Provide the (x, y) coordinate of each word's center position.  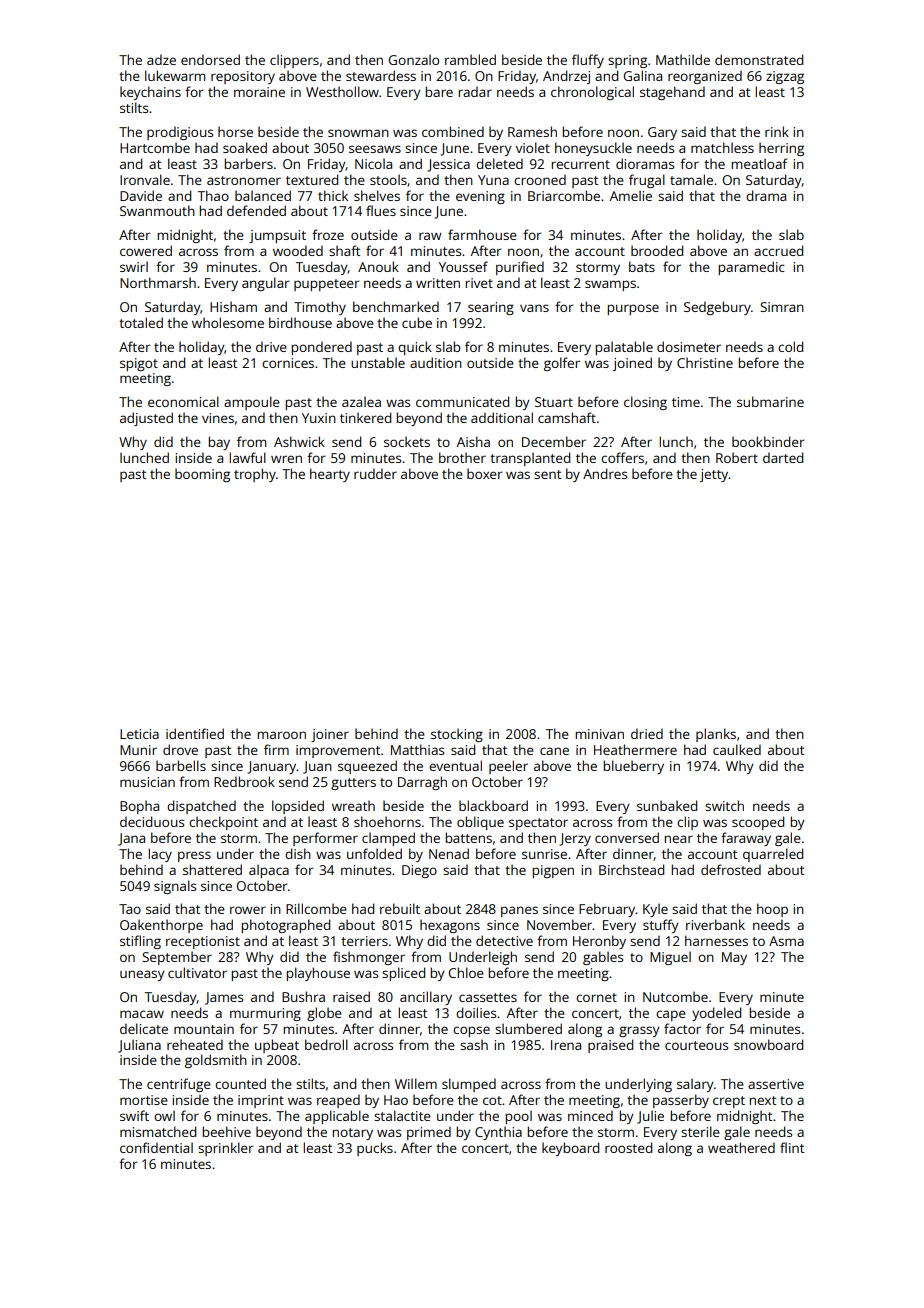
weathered (741, 1147)
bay (219, 443)
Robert (737, 457)
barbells (181, 765)
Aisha (473, 441)
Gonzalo (414, 59)
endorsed (210, 59)
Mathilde (683, 59)
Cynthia (498, 1133)
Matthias (417, 749)
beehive (226, 1131)
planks (716, 735)
